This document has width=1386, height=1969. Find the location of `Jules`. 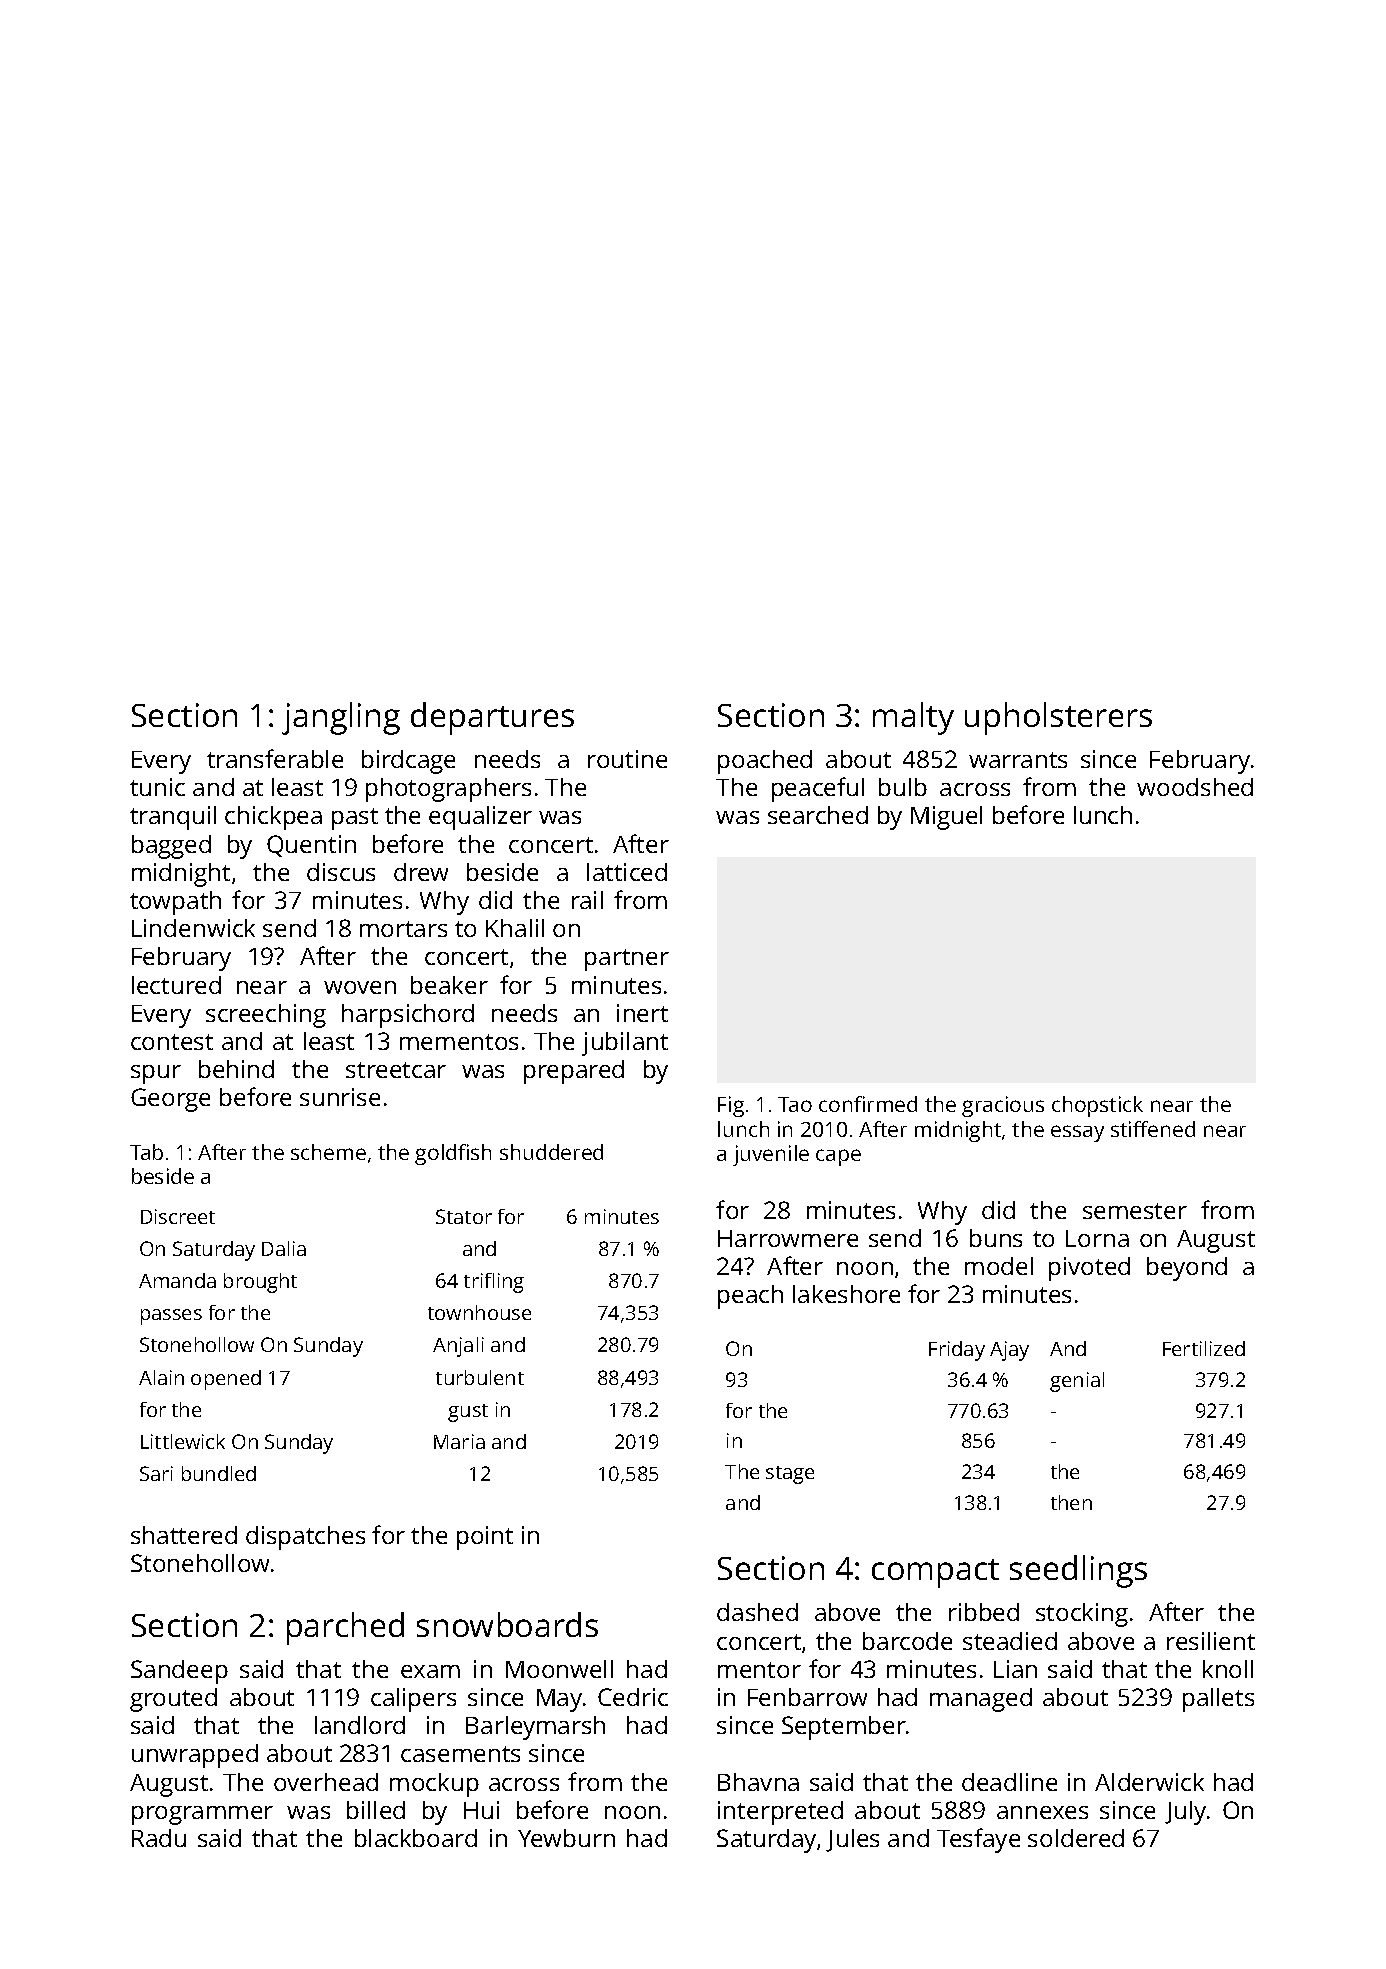

Jules is located at coordinates (852, 1840).
